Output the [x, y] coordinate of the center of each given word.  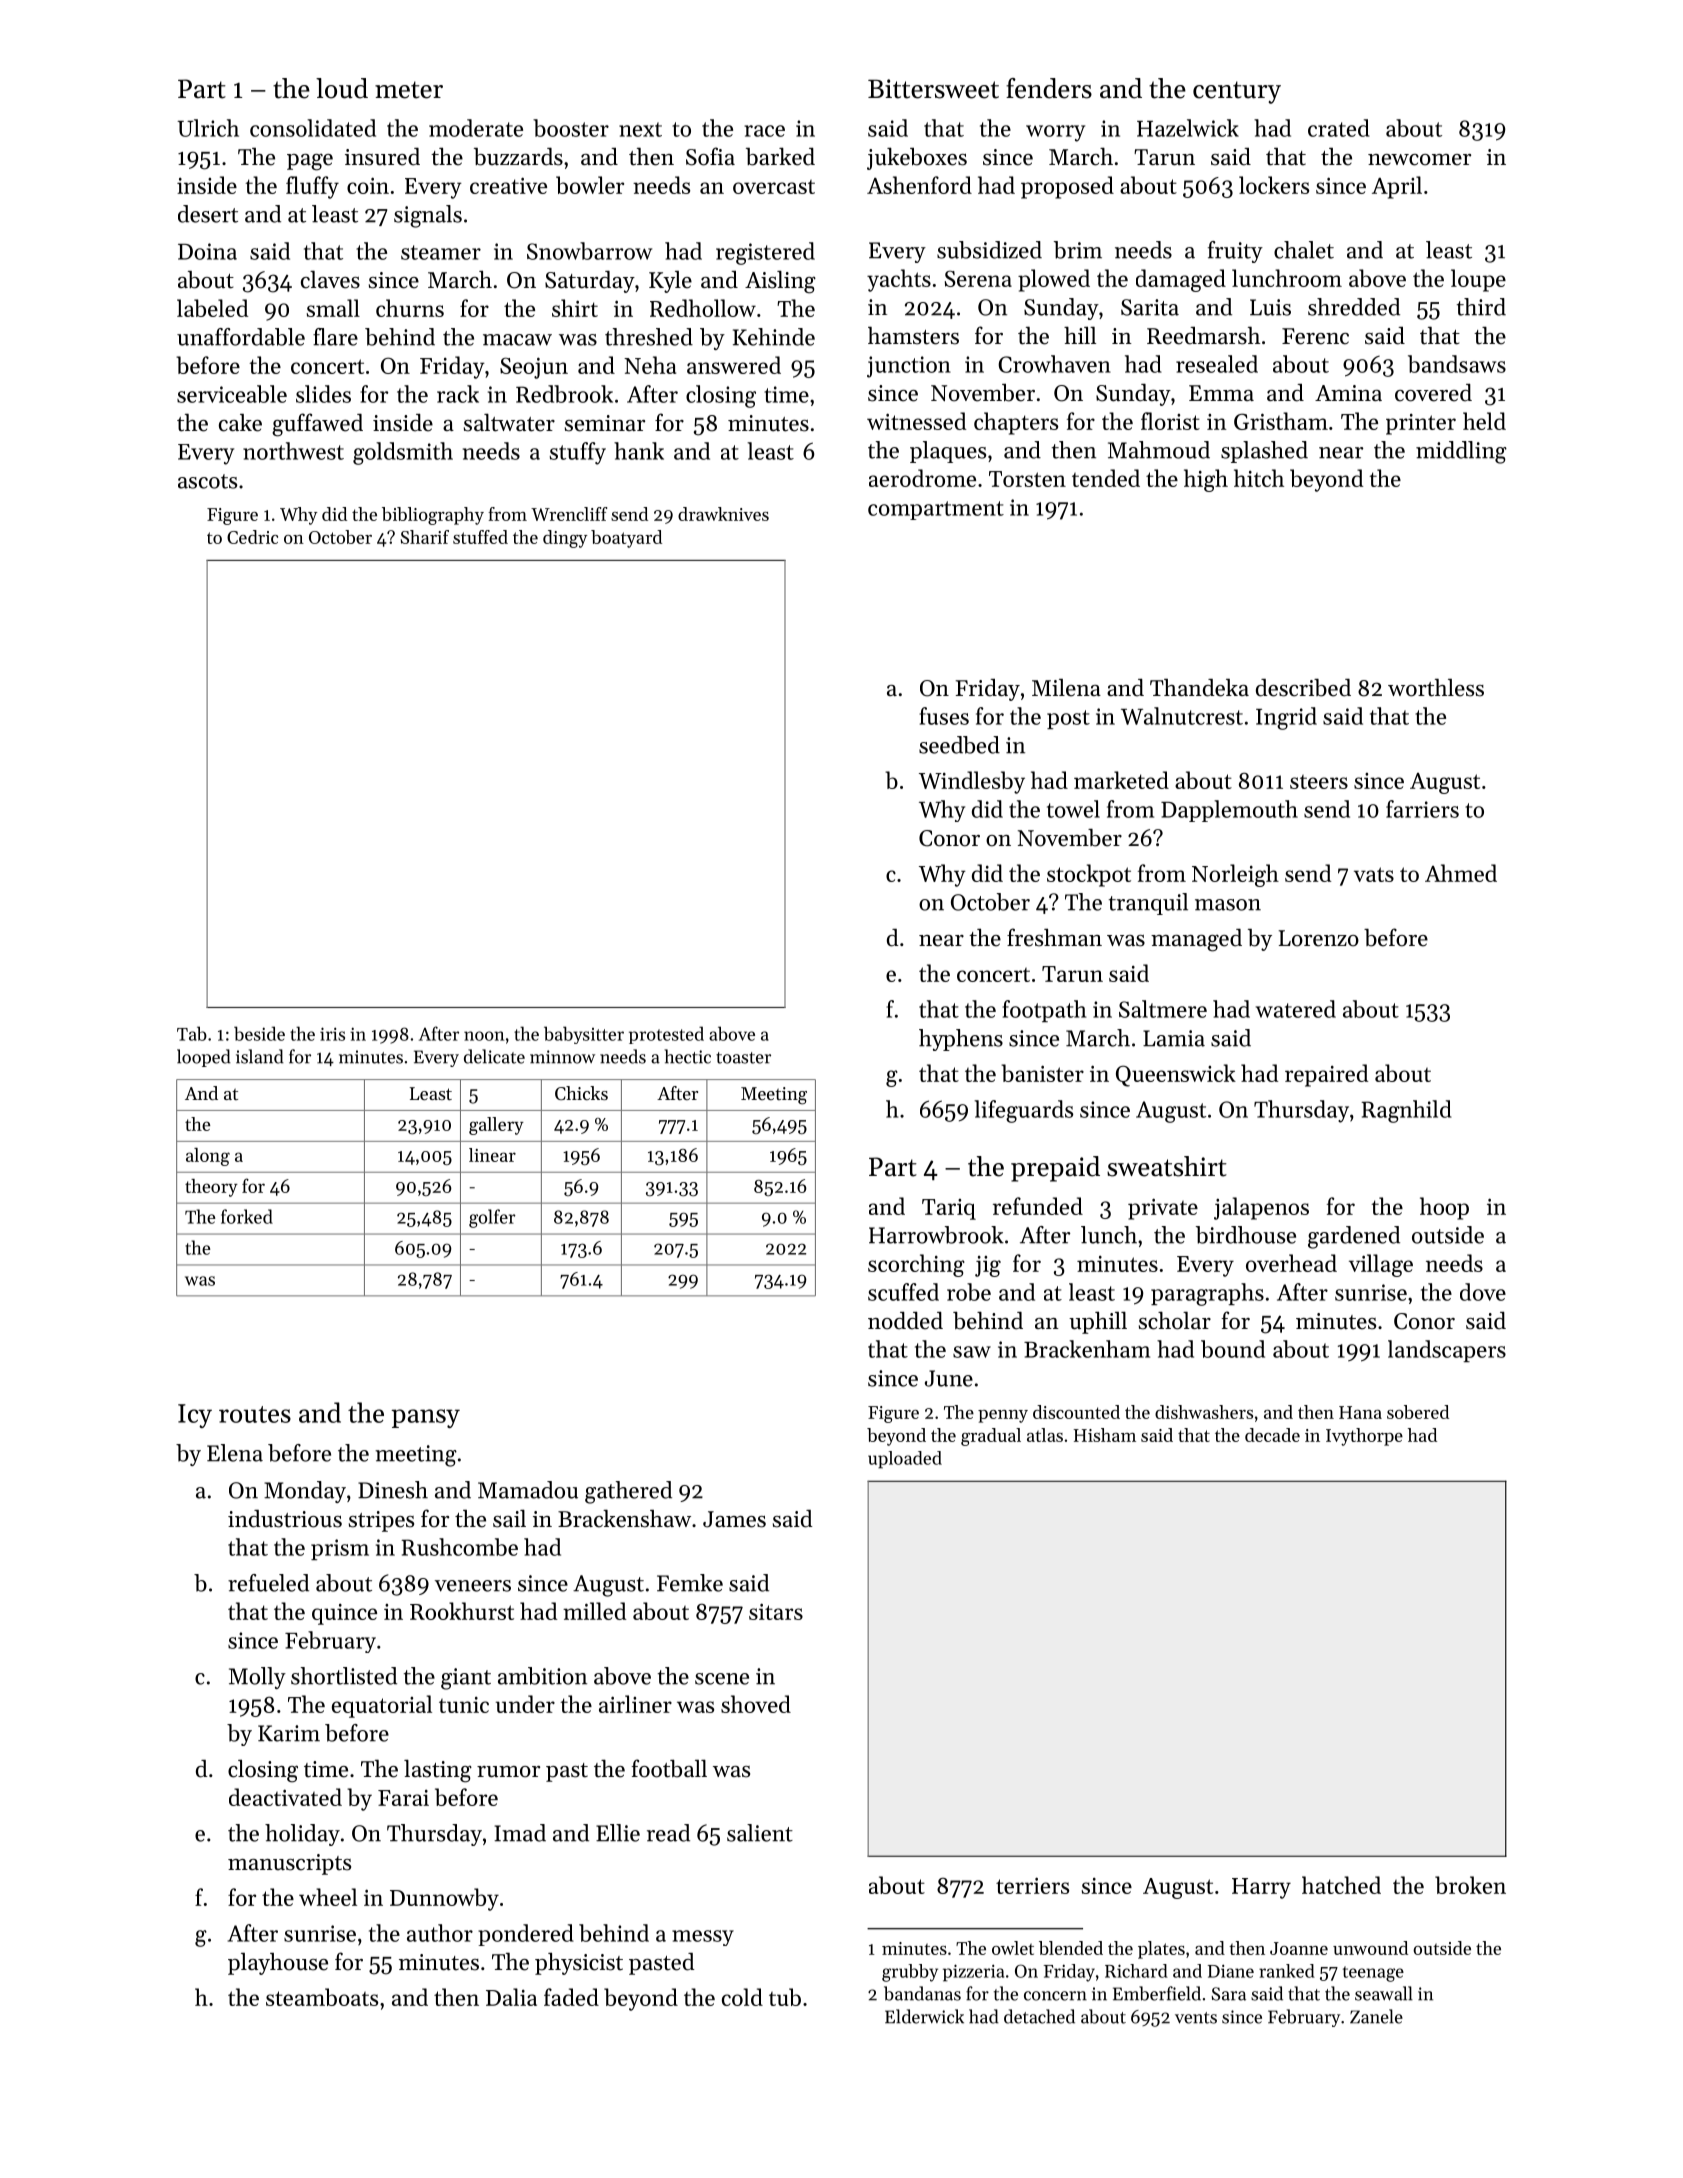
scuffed [903, 1292]
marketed [1121, 780]
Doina [207, 251]
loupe [1478, 280]
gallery [496, 1126]
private [1163, 1209]
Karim [289, 1733]
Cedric [252, 537]
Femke [690, 1583]
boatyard [626, 539]
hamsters [913, 335]
